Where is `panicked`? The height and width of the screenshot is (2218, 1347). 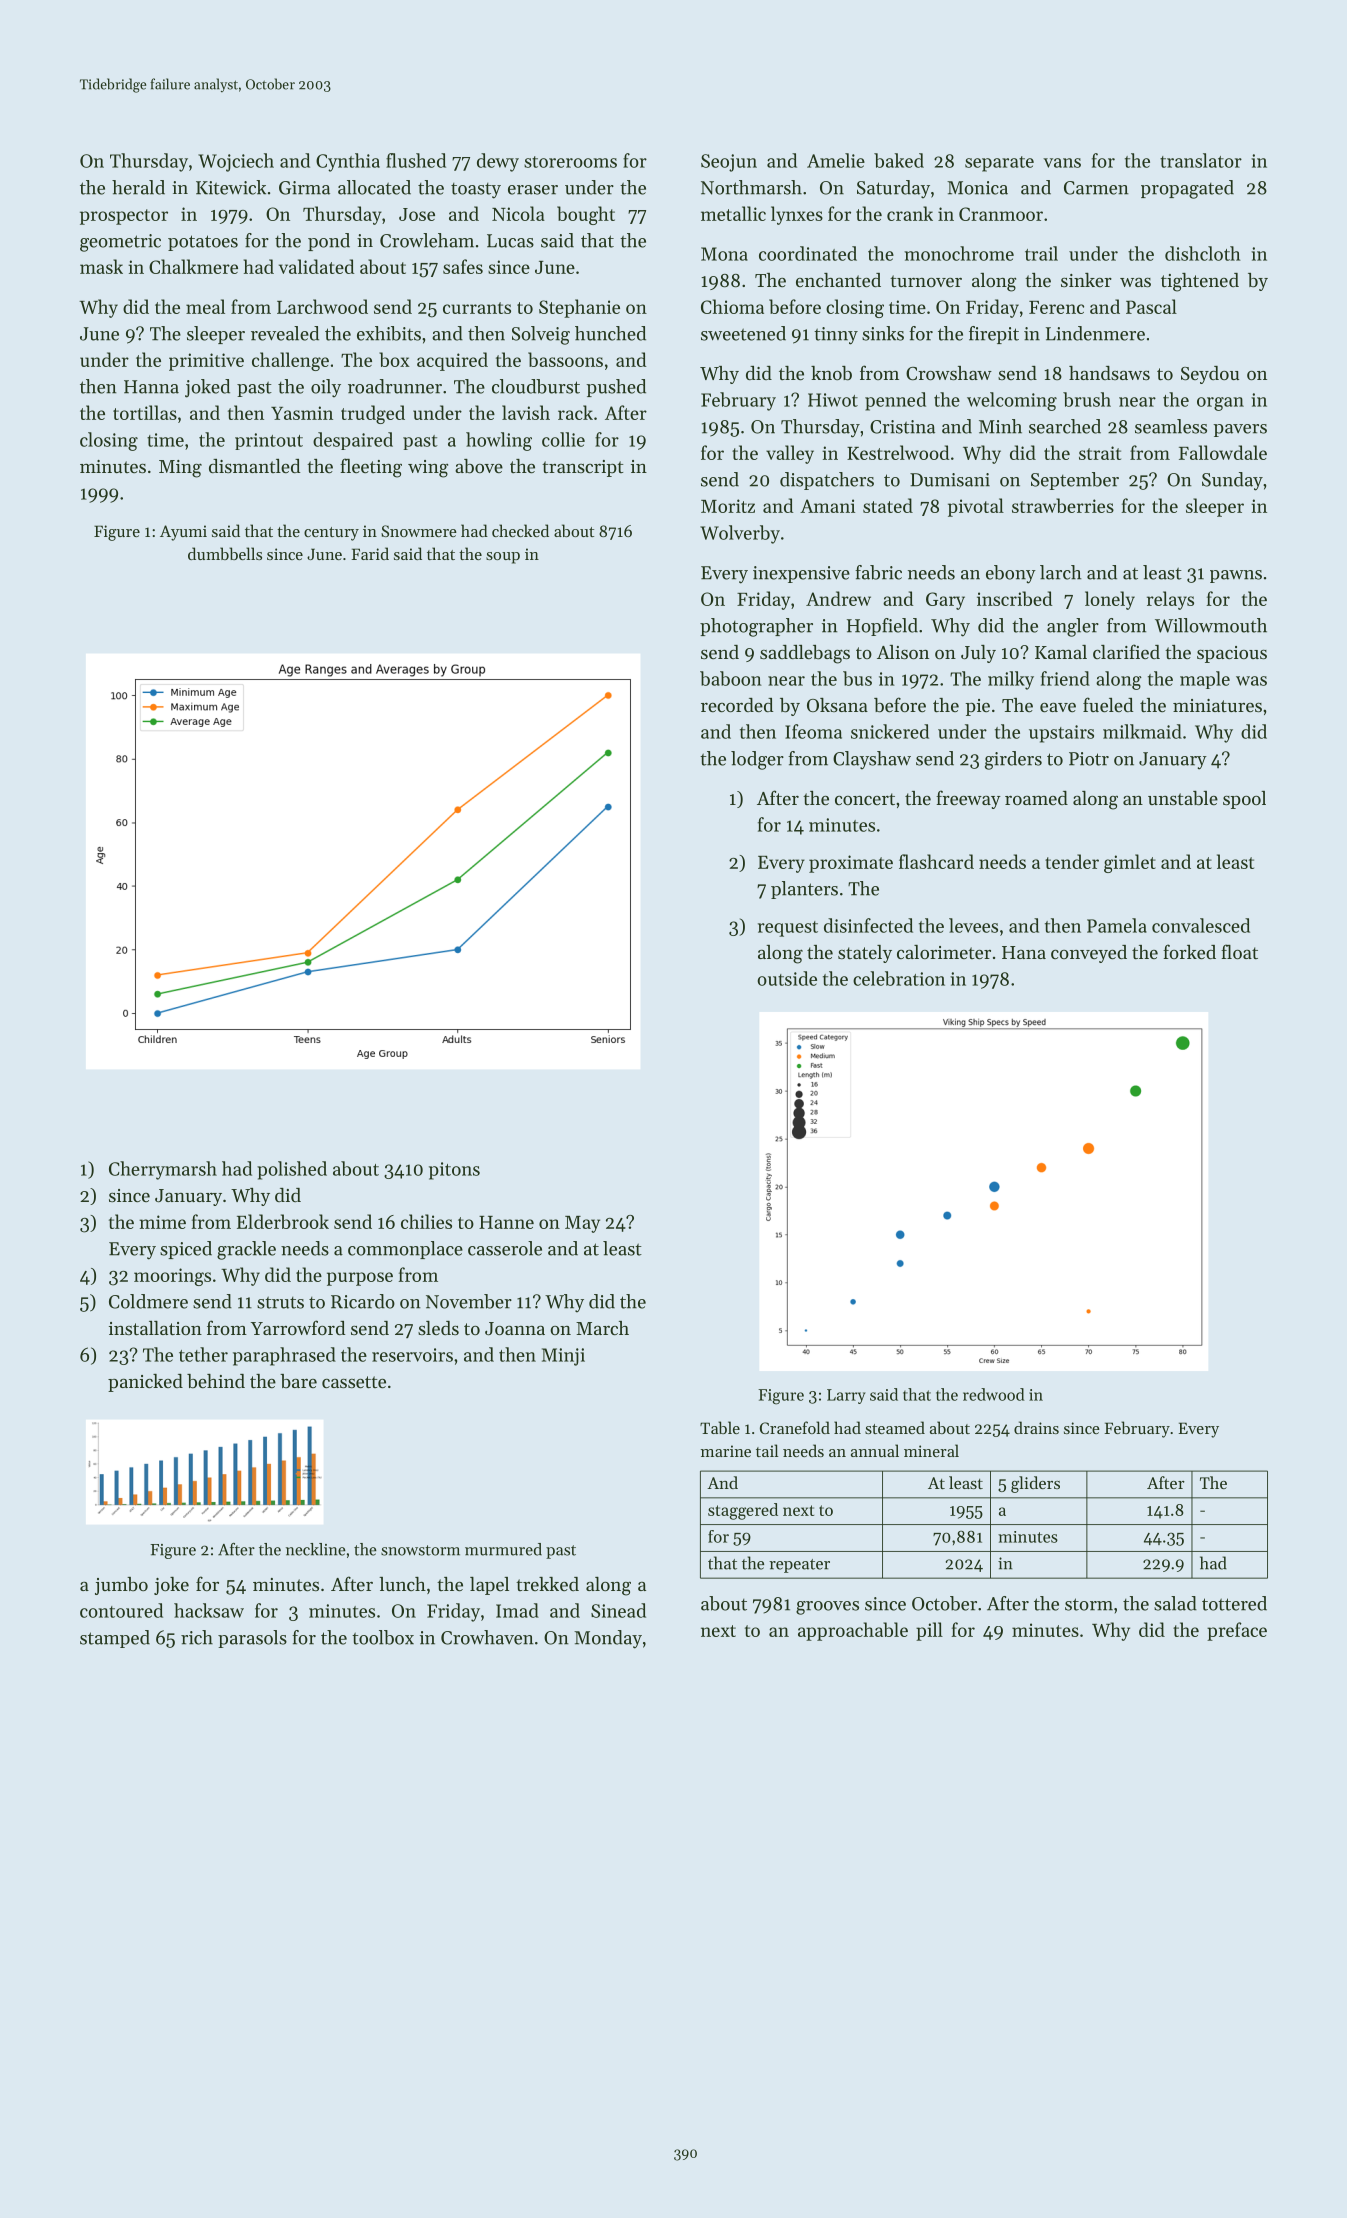 panicked is located at coordinates (145, 1383).
